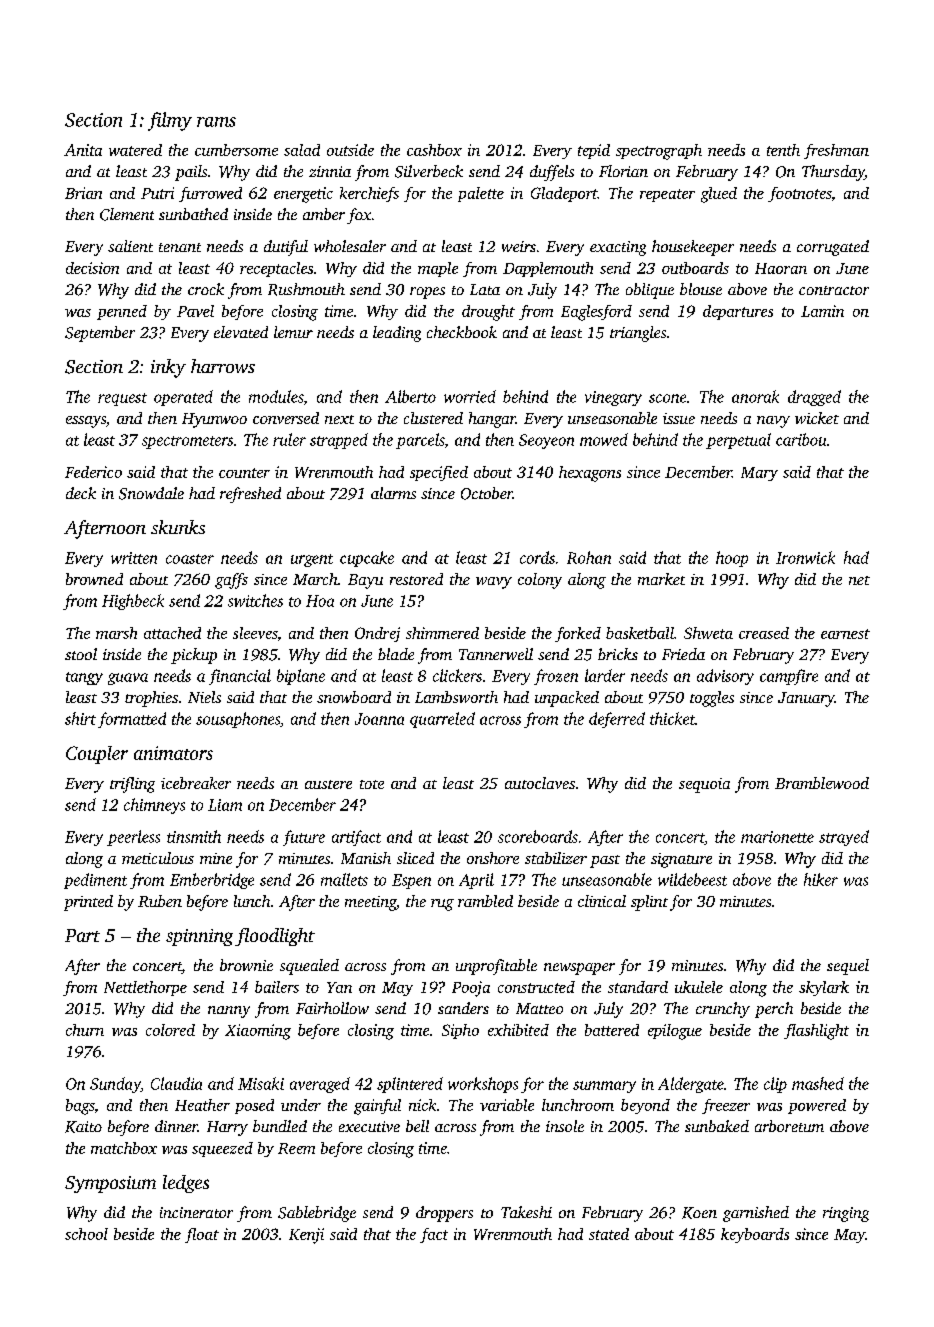 This document has height=1327, width=934. I want to click on essays, so click(86, 422).
